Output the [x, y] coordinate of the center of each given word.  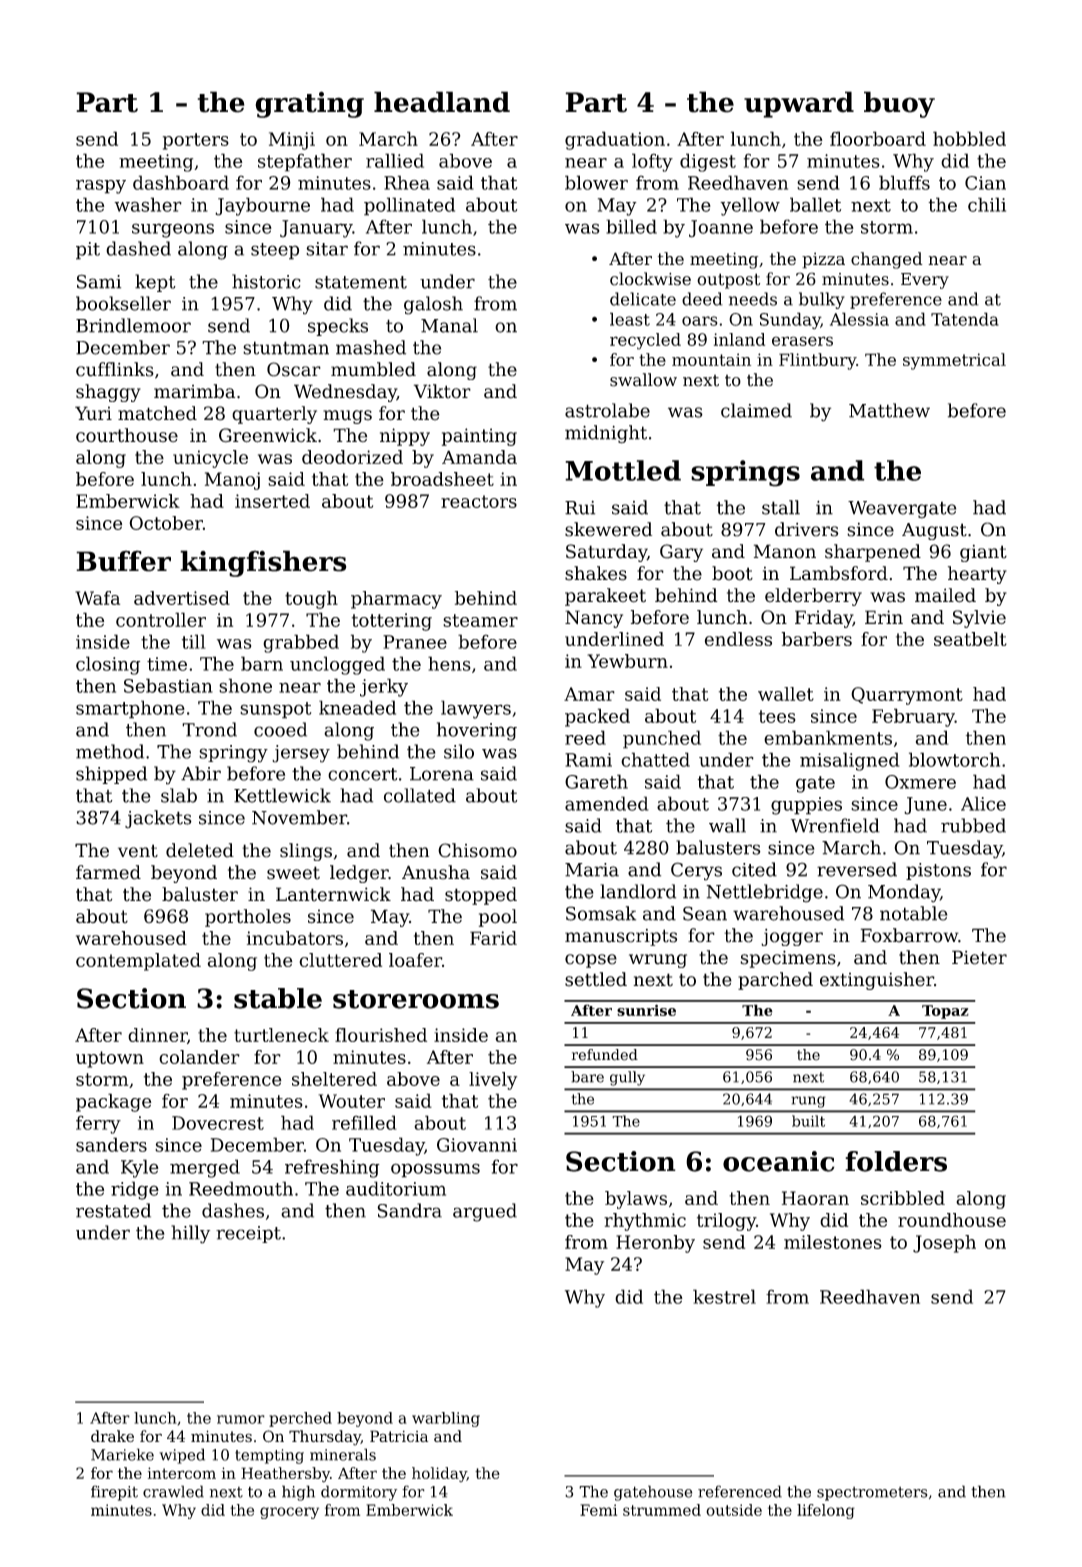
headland [442, 102]
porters [196, 141]
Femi [598, 1510]
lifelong [826, 1511]
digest [708, 162]
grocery [289, 1513]
